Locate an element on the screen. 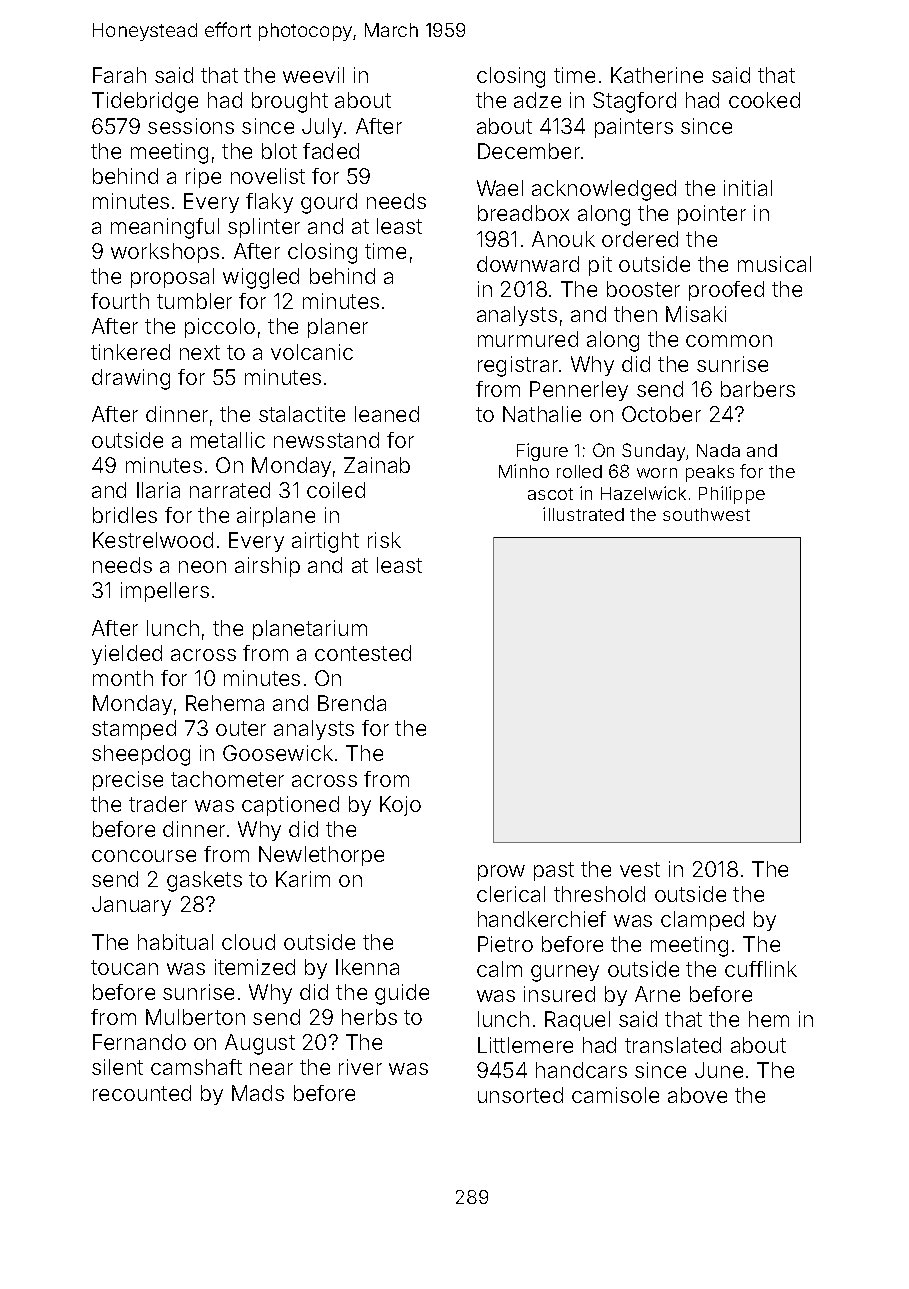  coiled is located at coordinates (336, 490).
